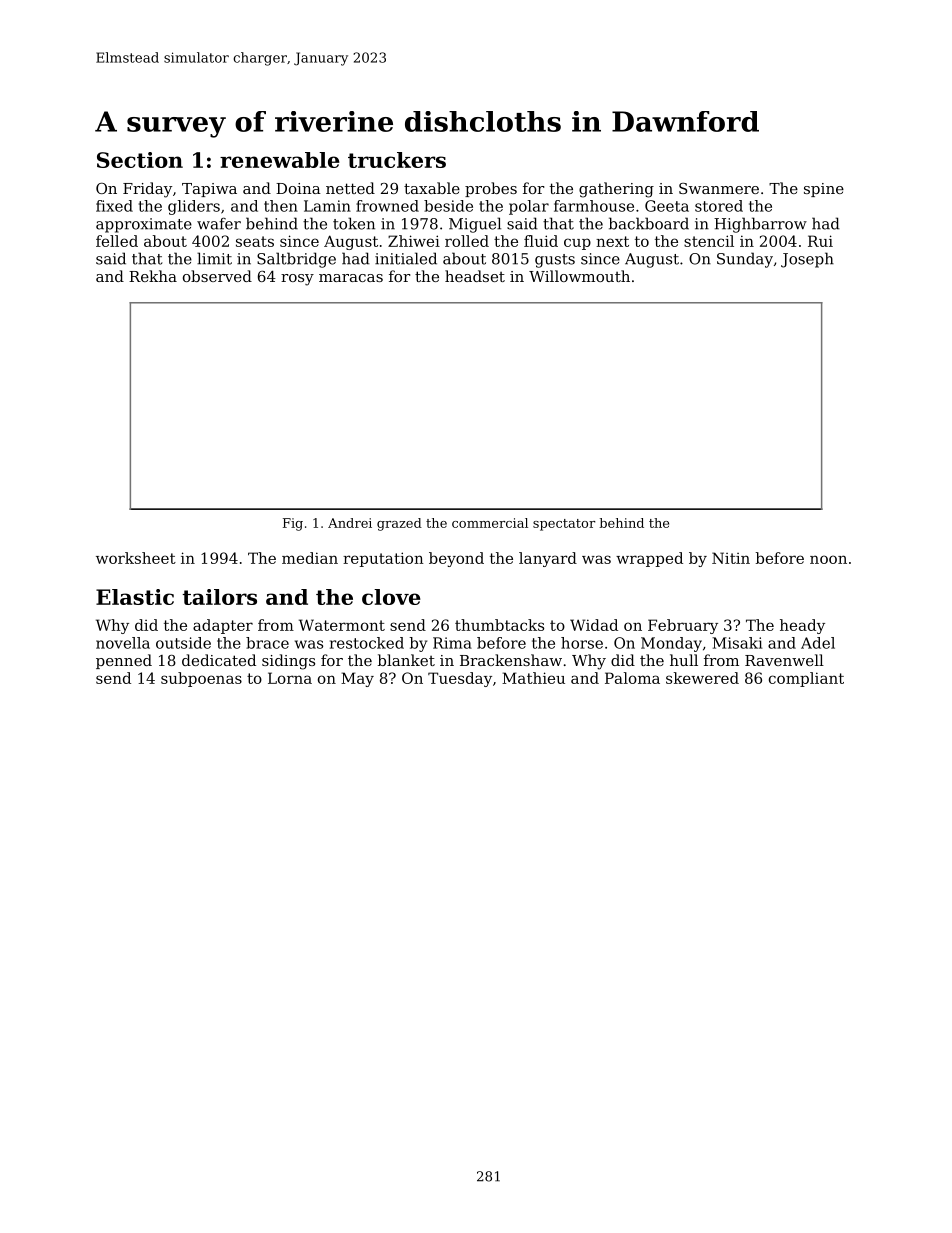  What do you see at coordinates (153, 276) in the screenshot?
I see `Rekha` at bounding box center [153, 276].
